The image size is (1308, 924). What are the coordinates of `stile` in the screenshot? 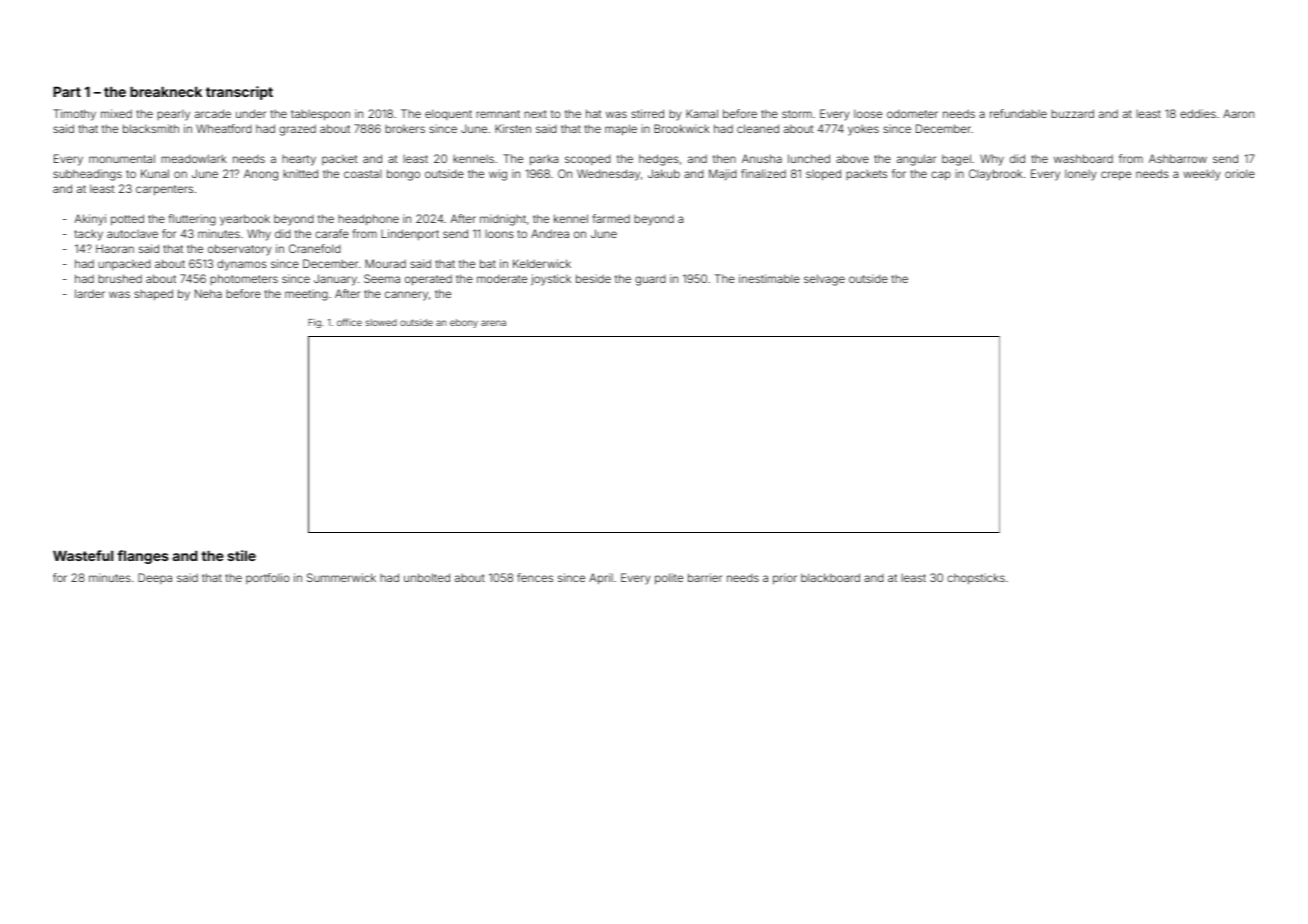 It's located at (241, 555).
